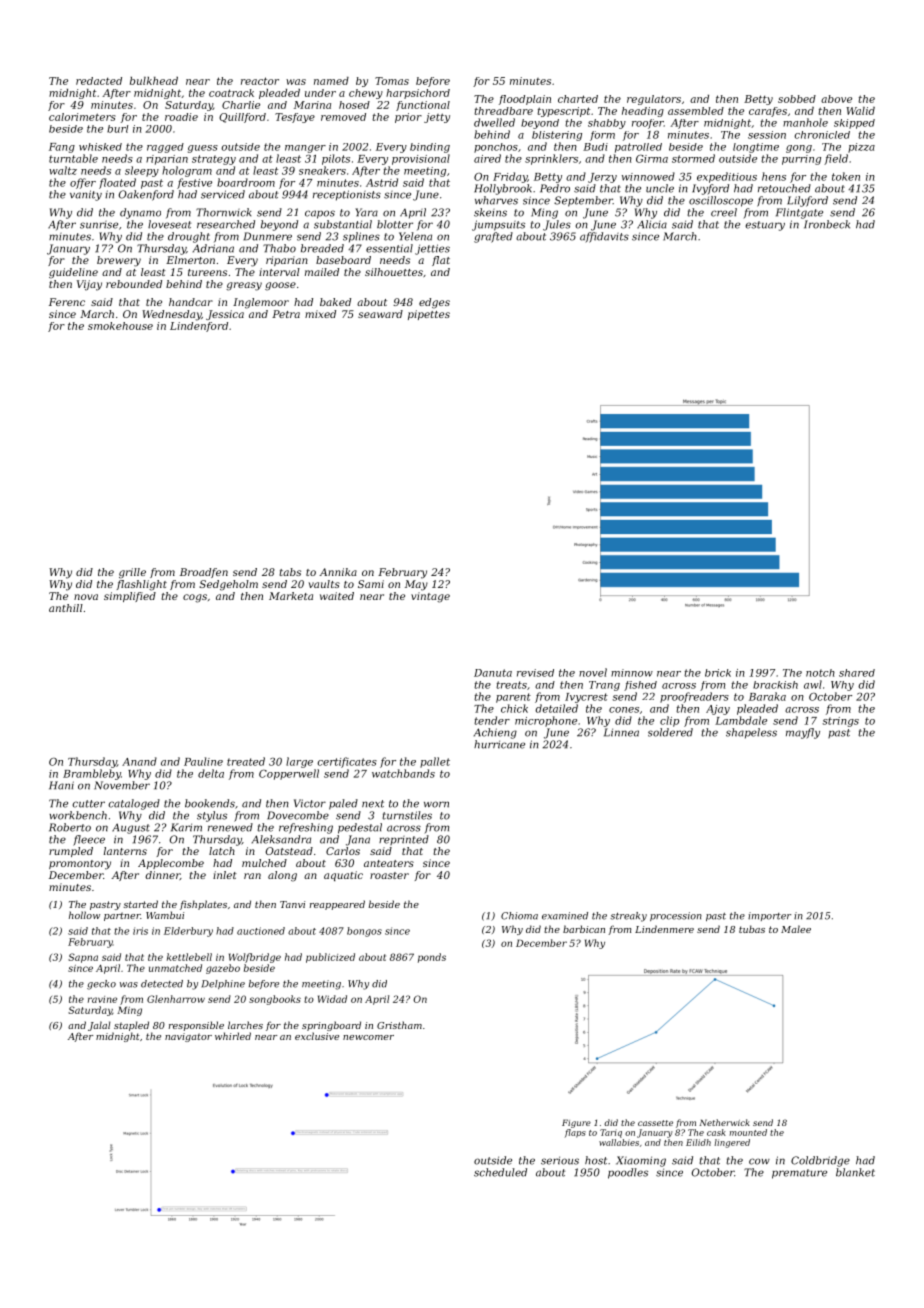 This document has width=924, height=1308. I want to click on coatrack, so click(231, 93).
